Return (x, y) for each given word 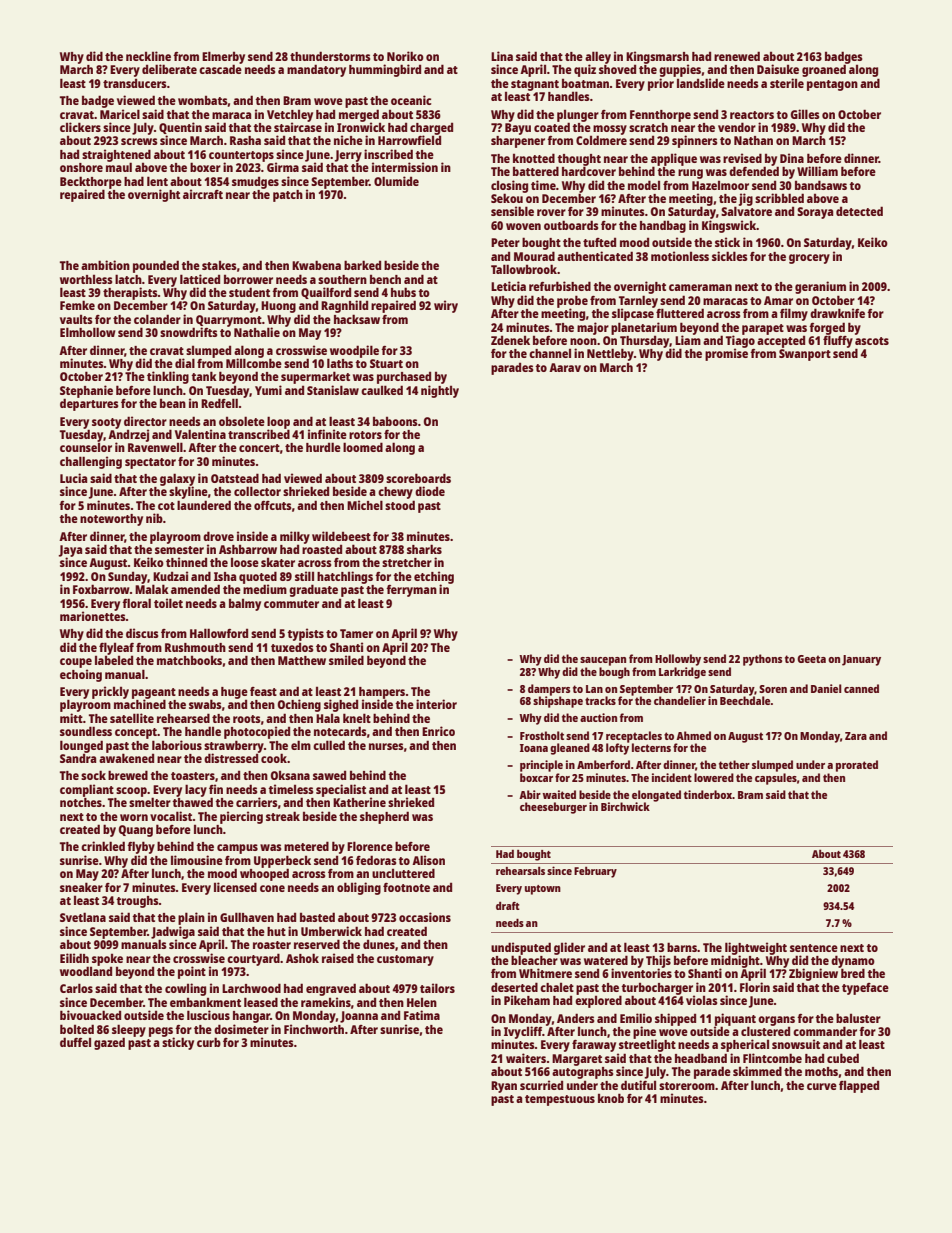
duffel (75, 1042)
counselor (86, 447)
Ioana (534, 748)
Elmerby (223, 58)
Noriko (405, 56)
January (861, 660)
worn (134, 817)
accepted (781, 342)
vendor (737, 127)
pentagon (832, 85)
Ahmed (693, 735)
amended (195, 589)
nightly (440, 391)
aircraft (203, 194)
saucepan (603, 661)
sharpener (518, 142)
